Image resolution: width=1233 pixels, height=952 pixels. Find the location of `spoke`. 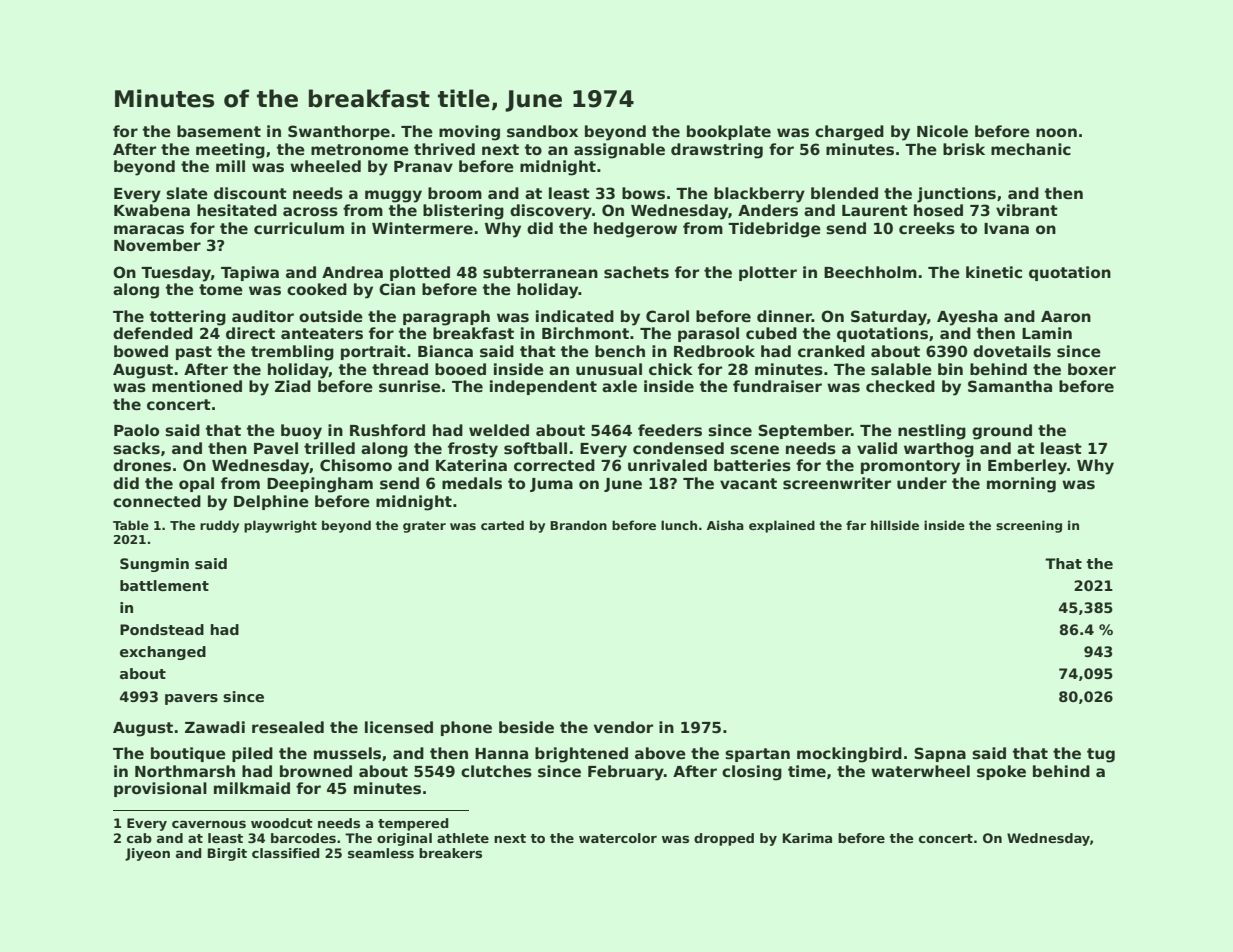

spoke is located at coordinates (1001, 772).
